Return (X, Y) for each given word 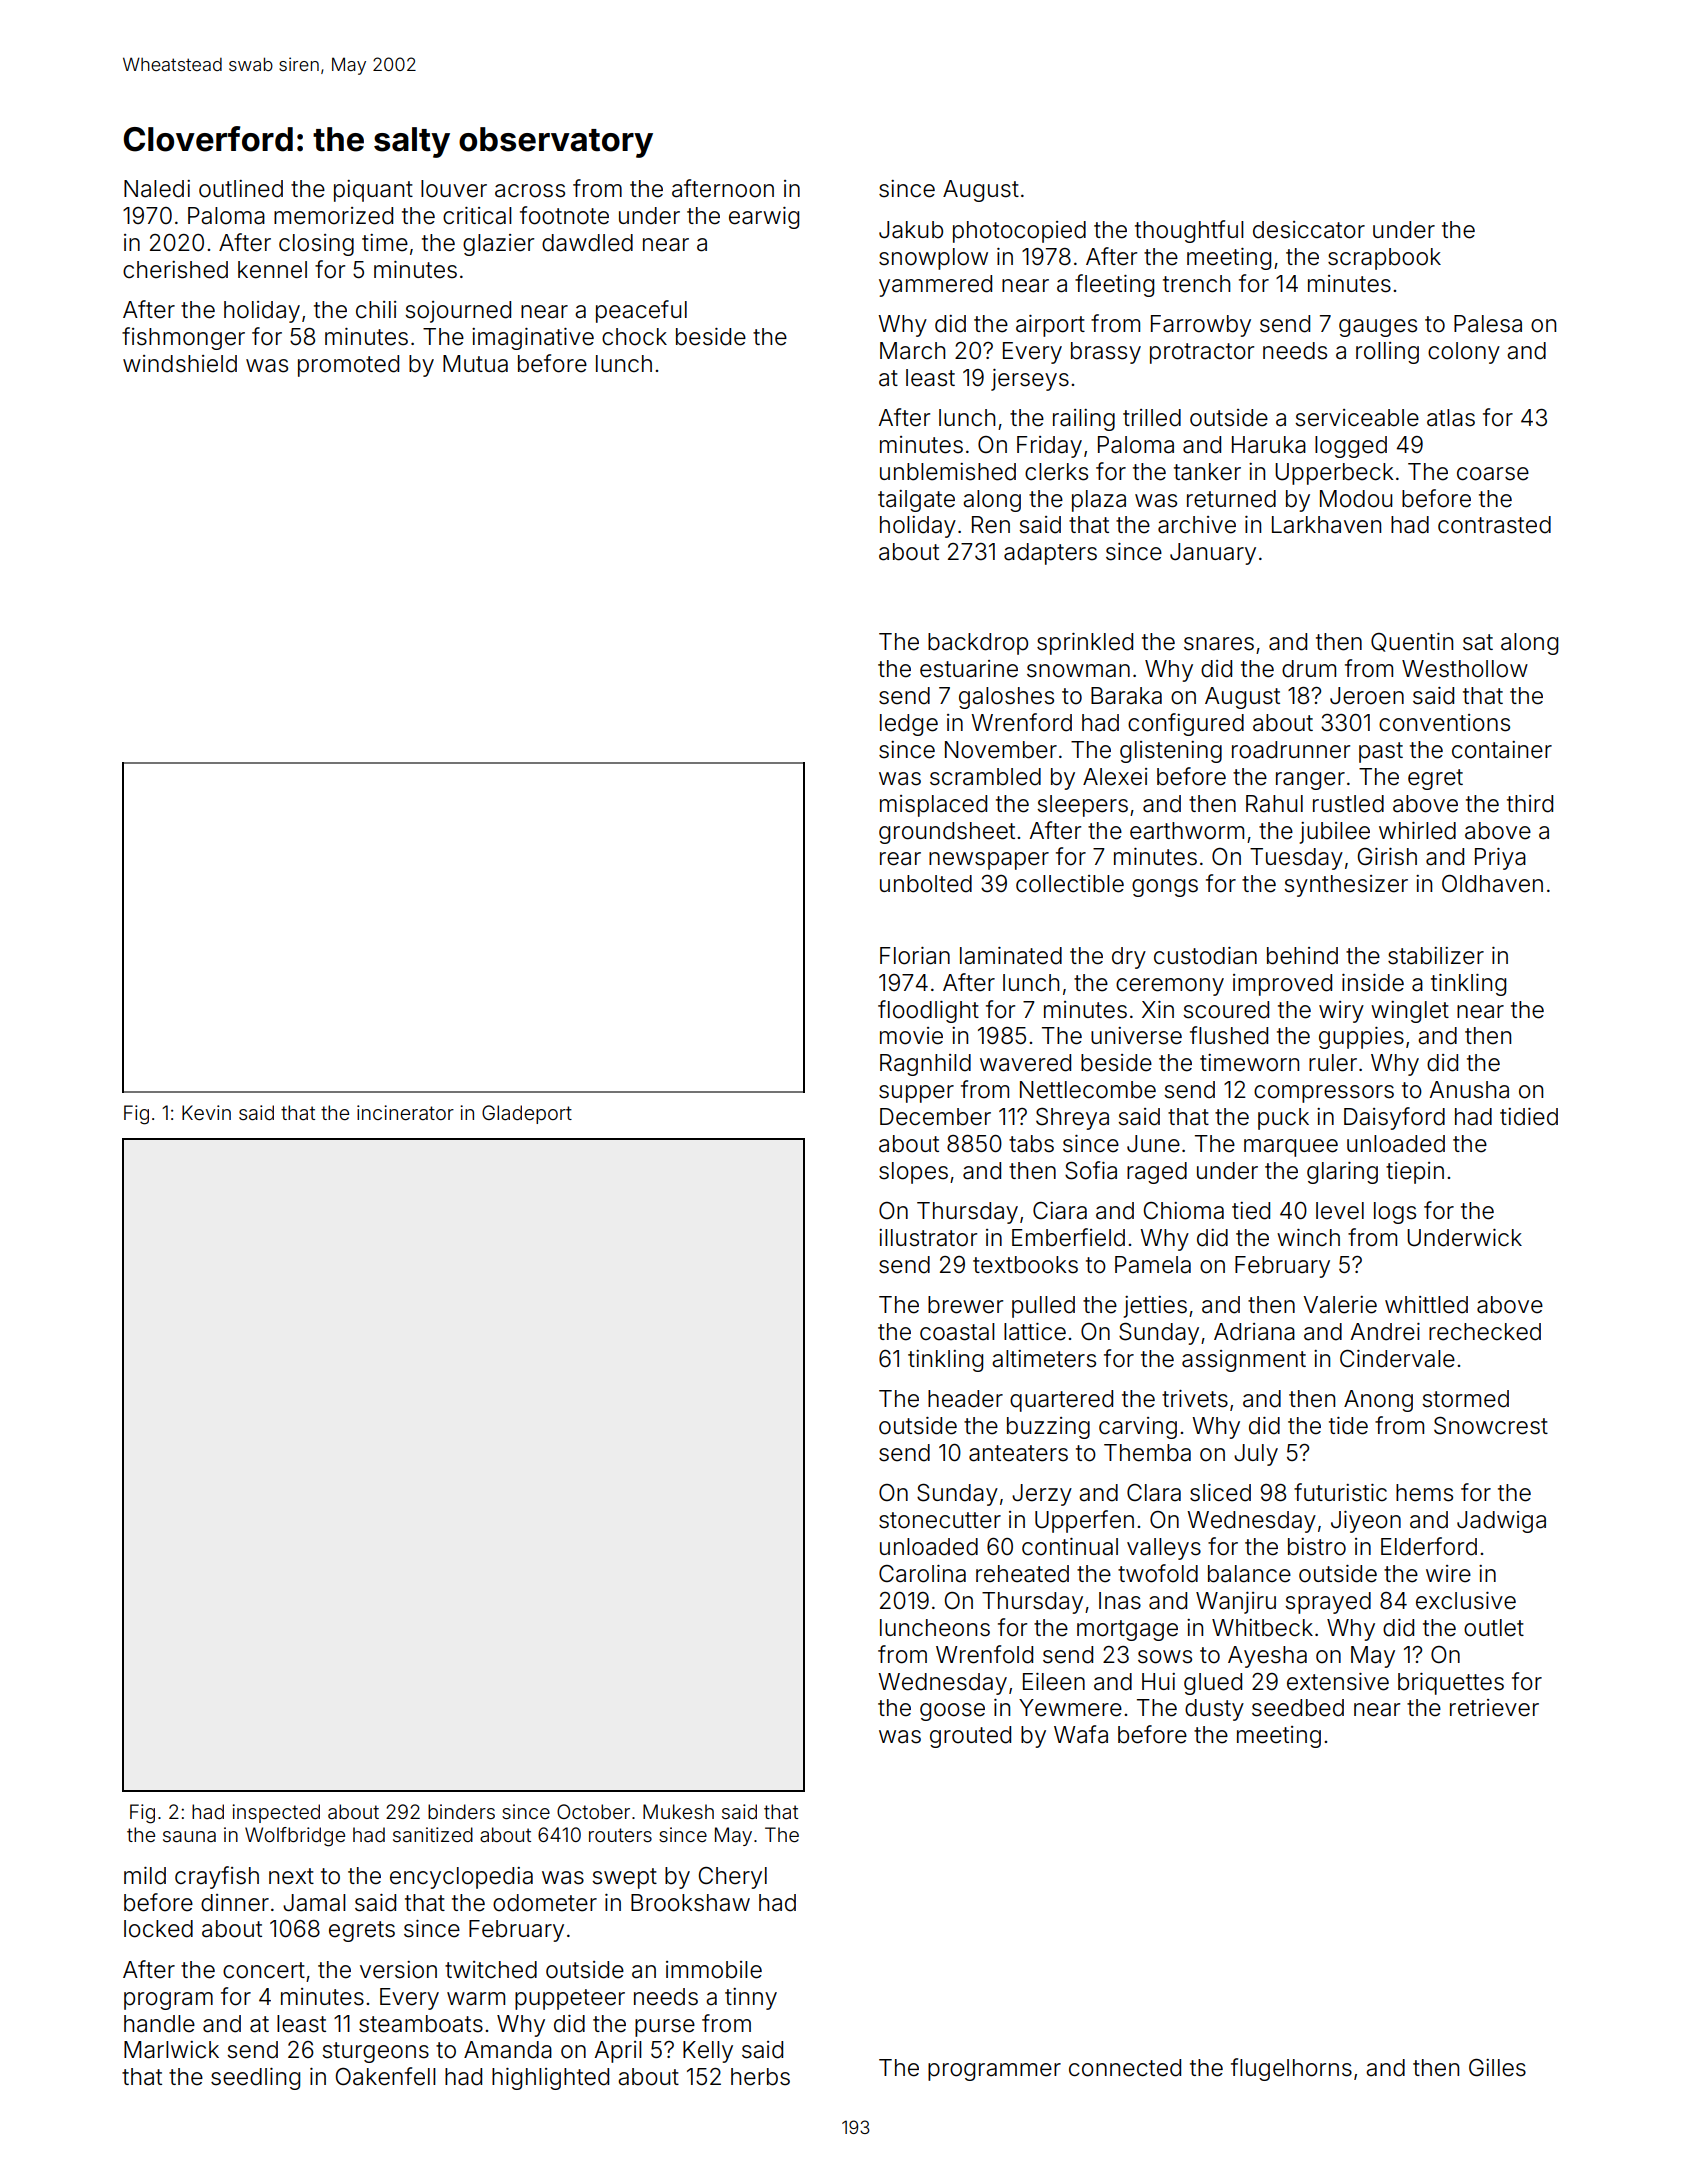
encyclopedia (461, 1878)
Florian (915, 956)
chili (376, 309)
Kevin (206, 1112)
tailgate (916, 501)
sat (1478, 642)
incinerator (405, 1112)
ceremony (1170, 987)
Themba (1147, 1453)
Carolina (922, 1574)
